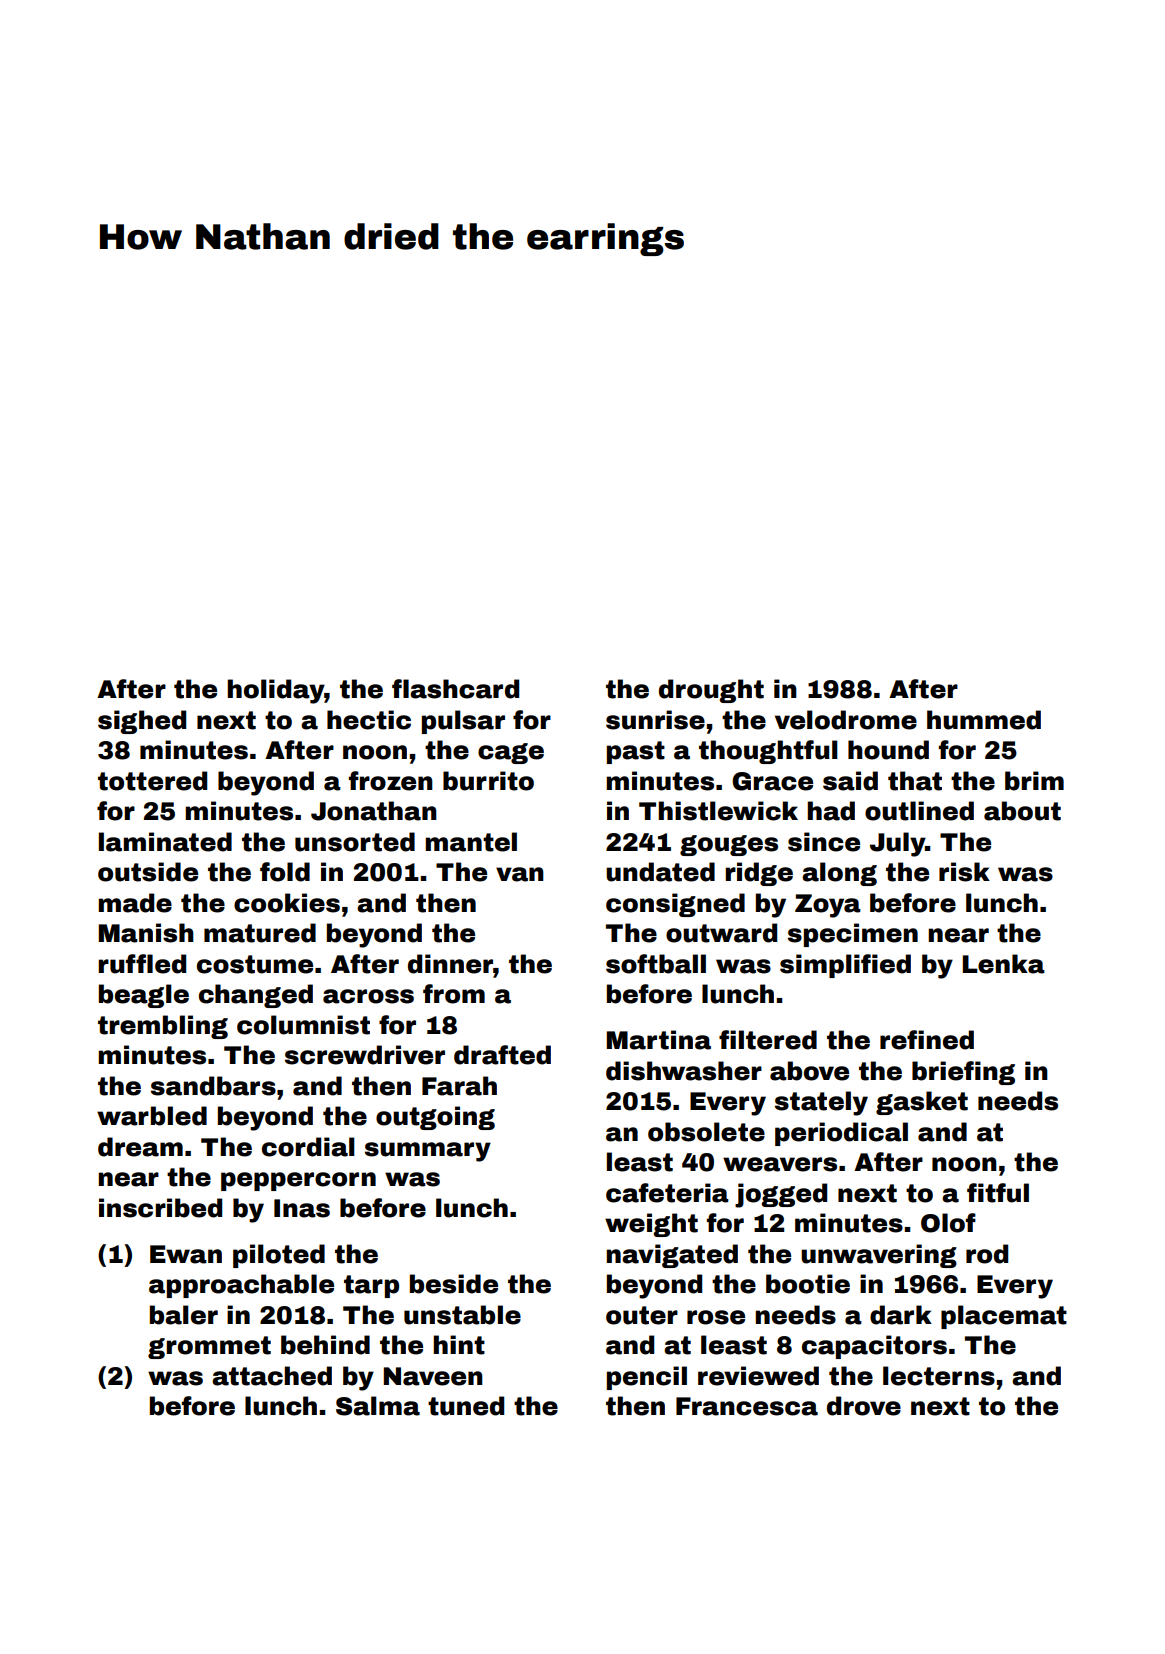  Describe the element at coordinates (391, 781) in the screenshot. I see `frozen` at that location.
